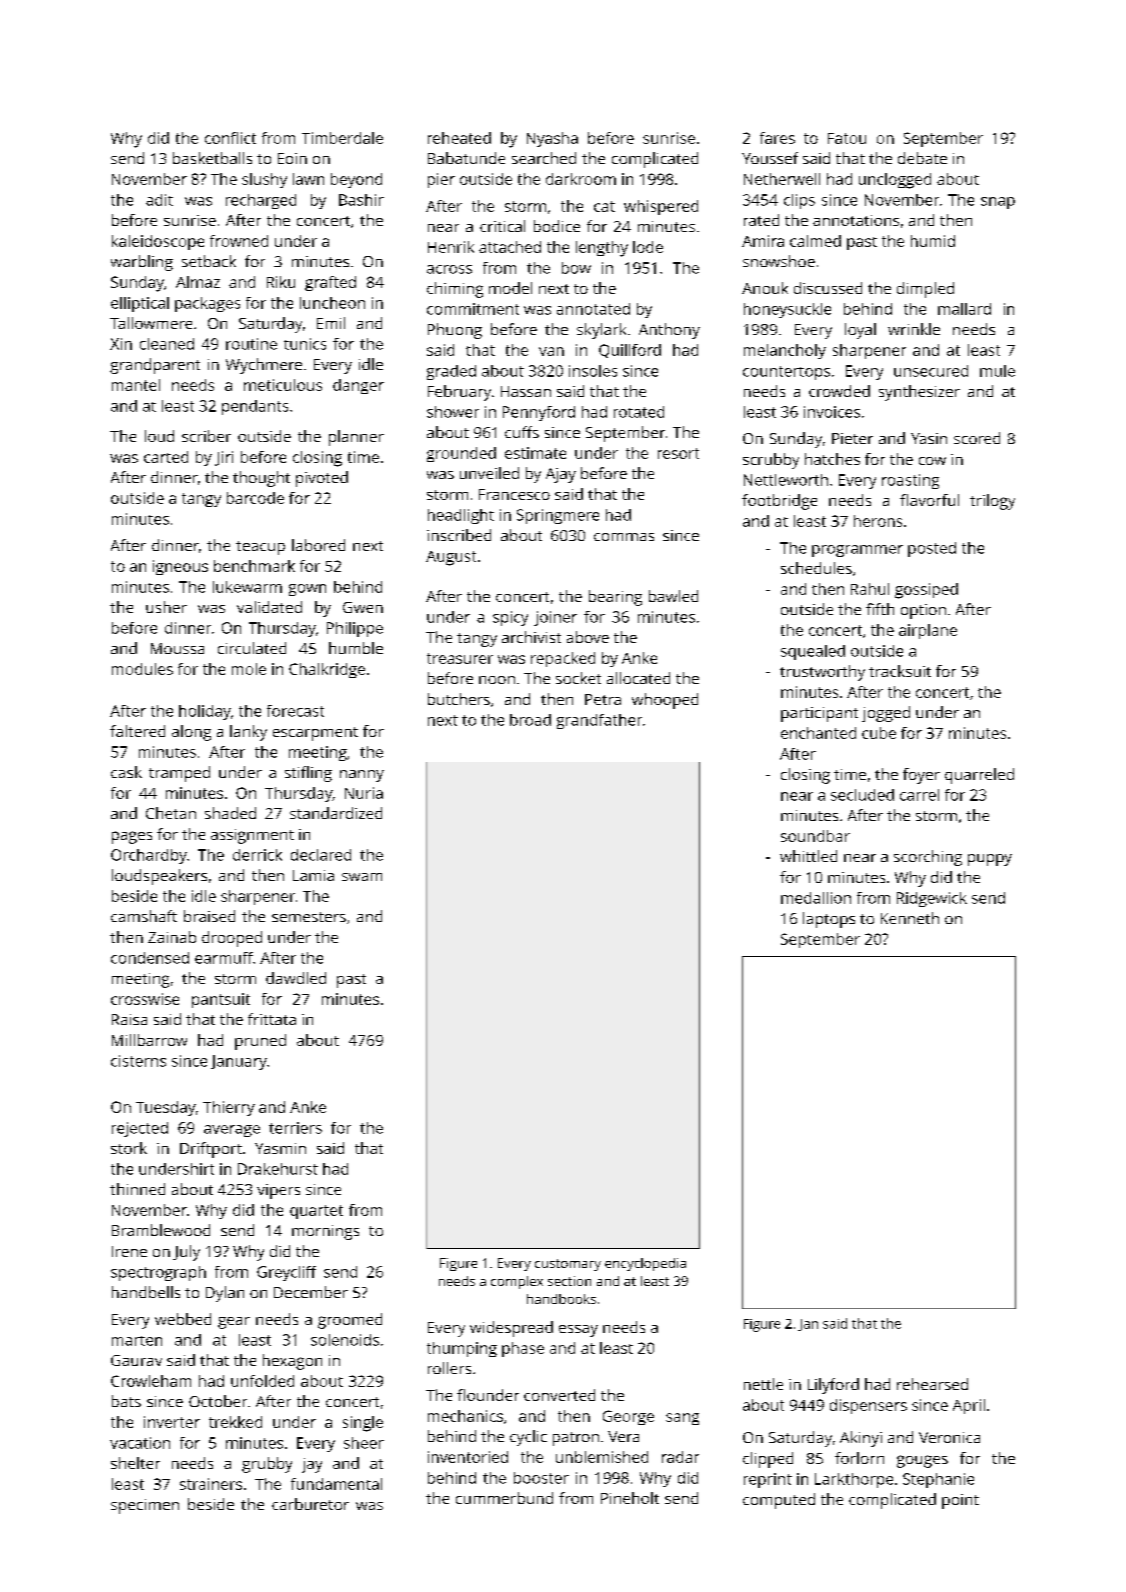 The height and width of the document is (1592, 1126). I want to click on fifth, so click(880, 609).
